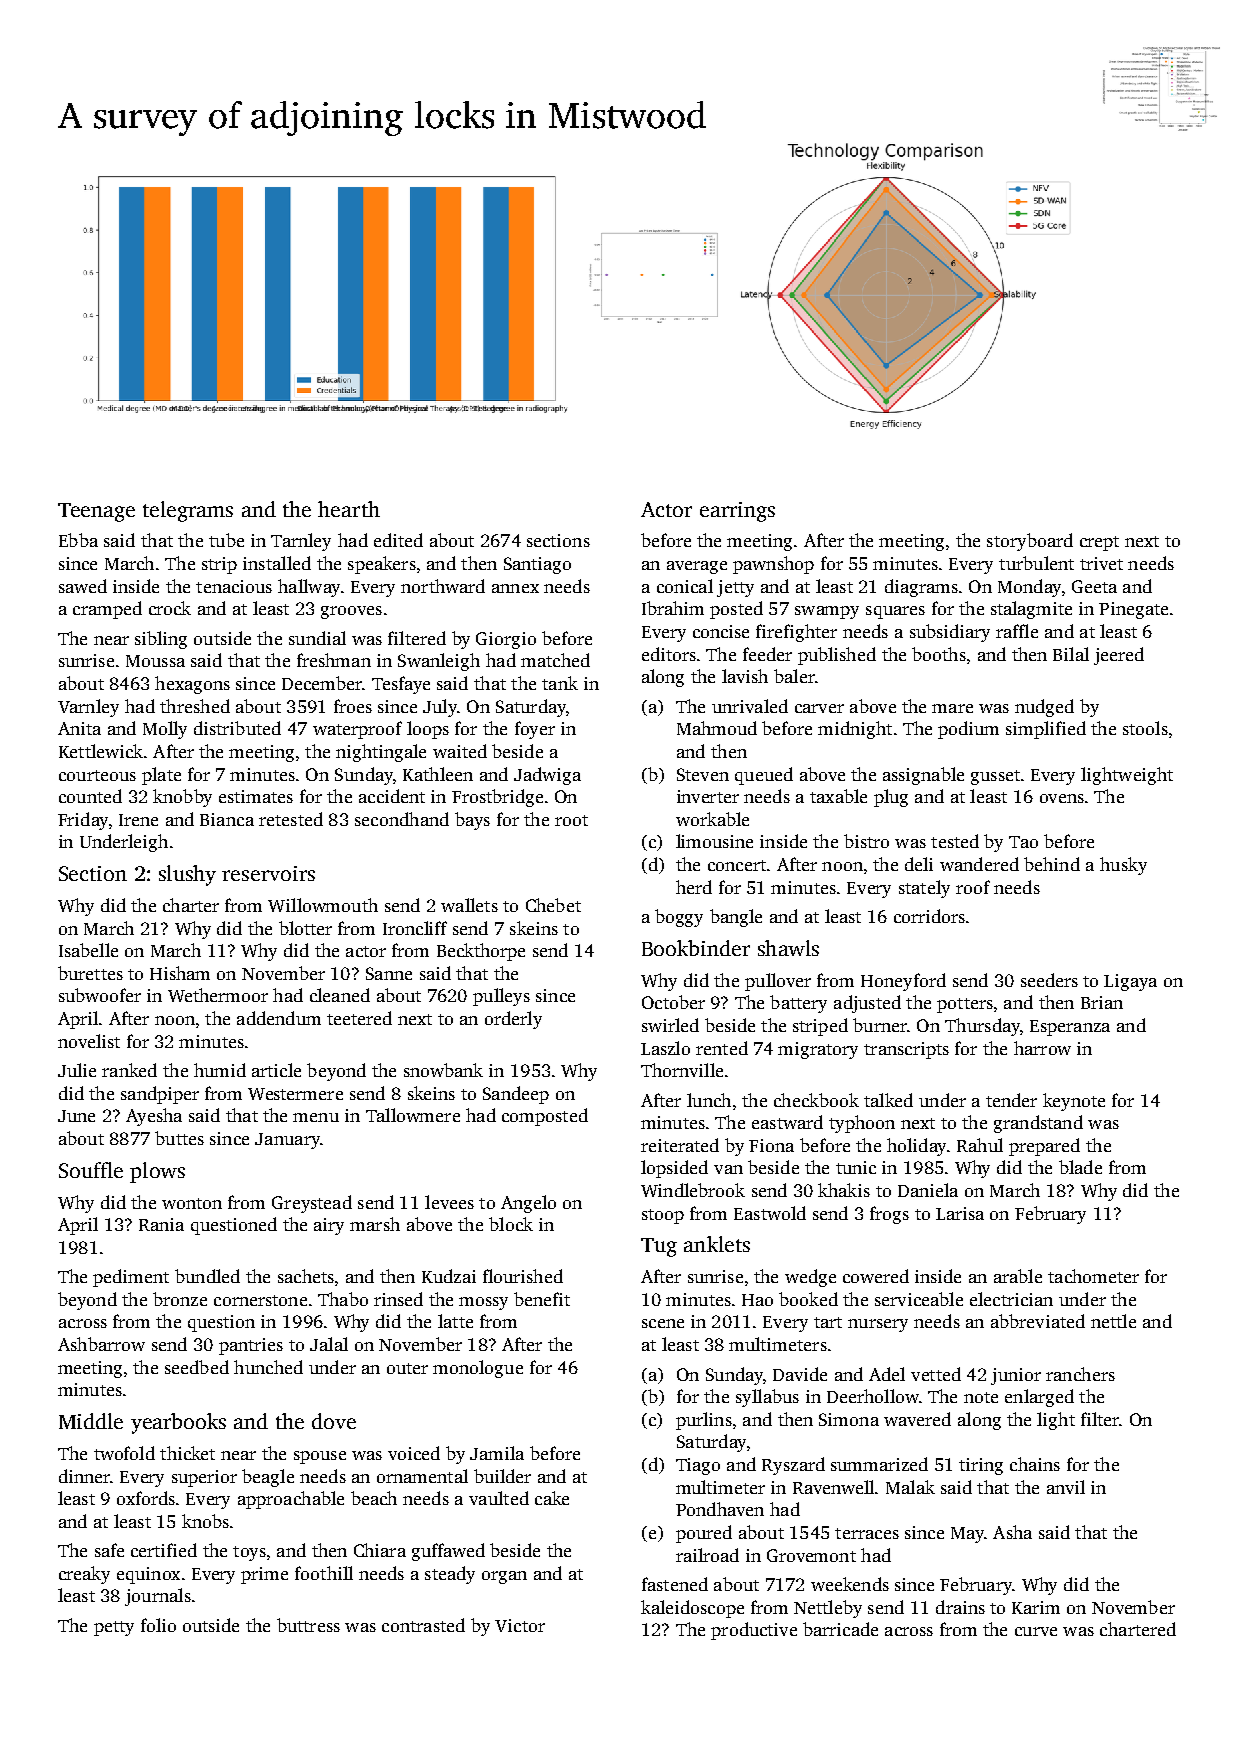 This screenshot has height=1756, width=1241. Describe the element at coordinates (478, 1369) in the screenshot. I see `monologue` at that location.
